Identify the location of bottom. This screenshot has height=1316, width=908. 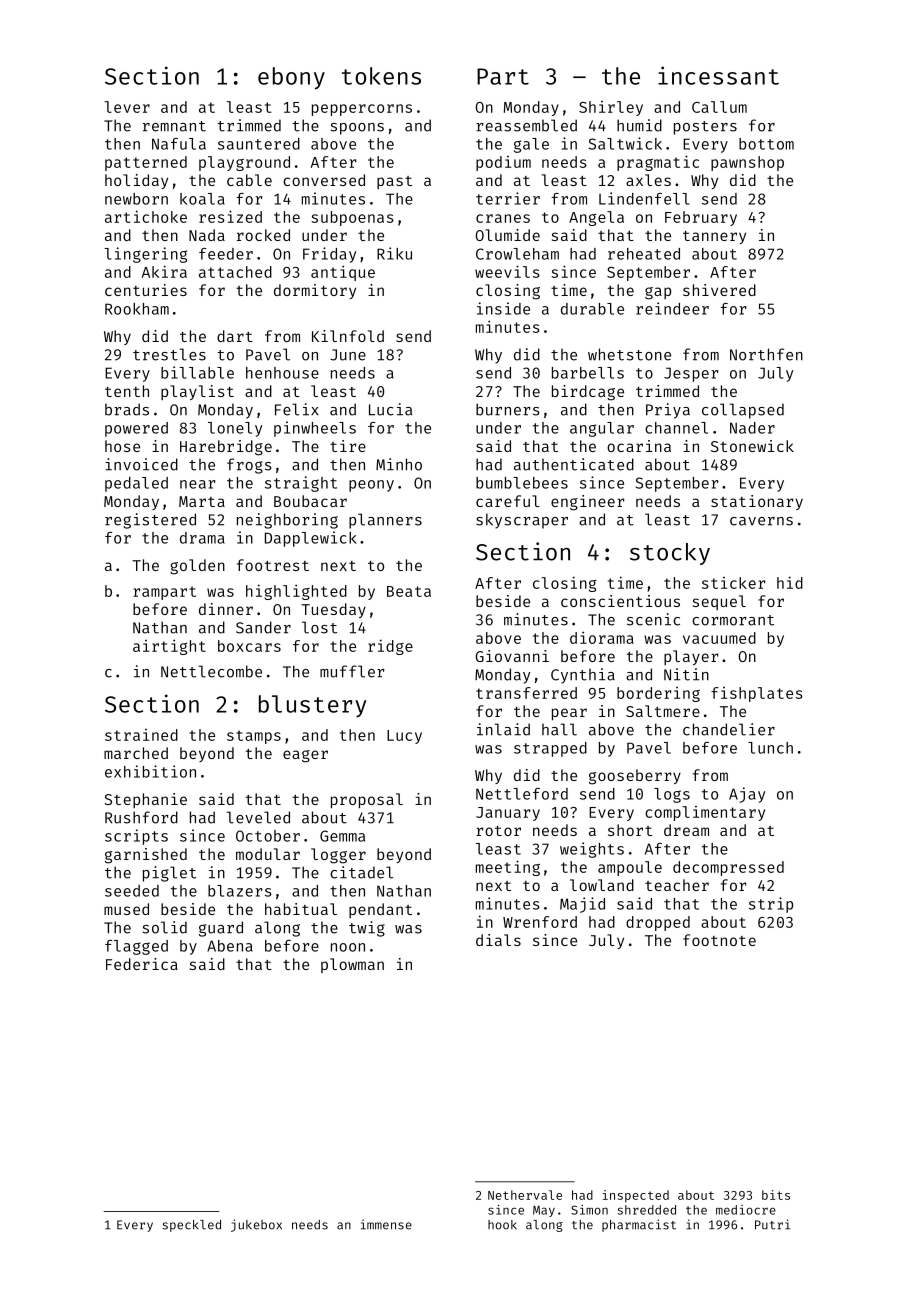
(766, 144).
